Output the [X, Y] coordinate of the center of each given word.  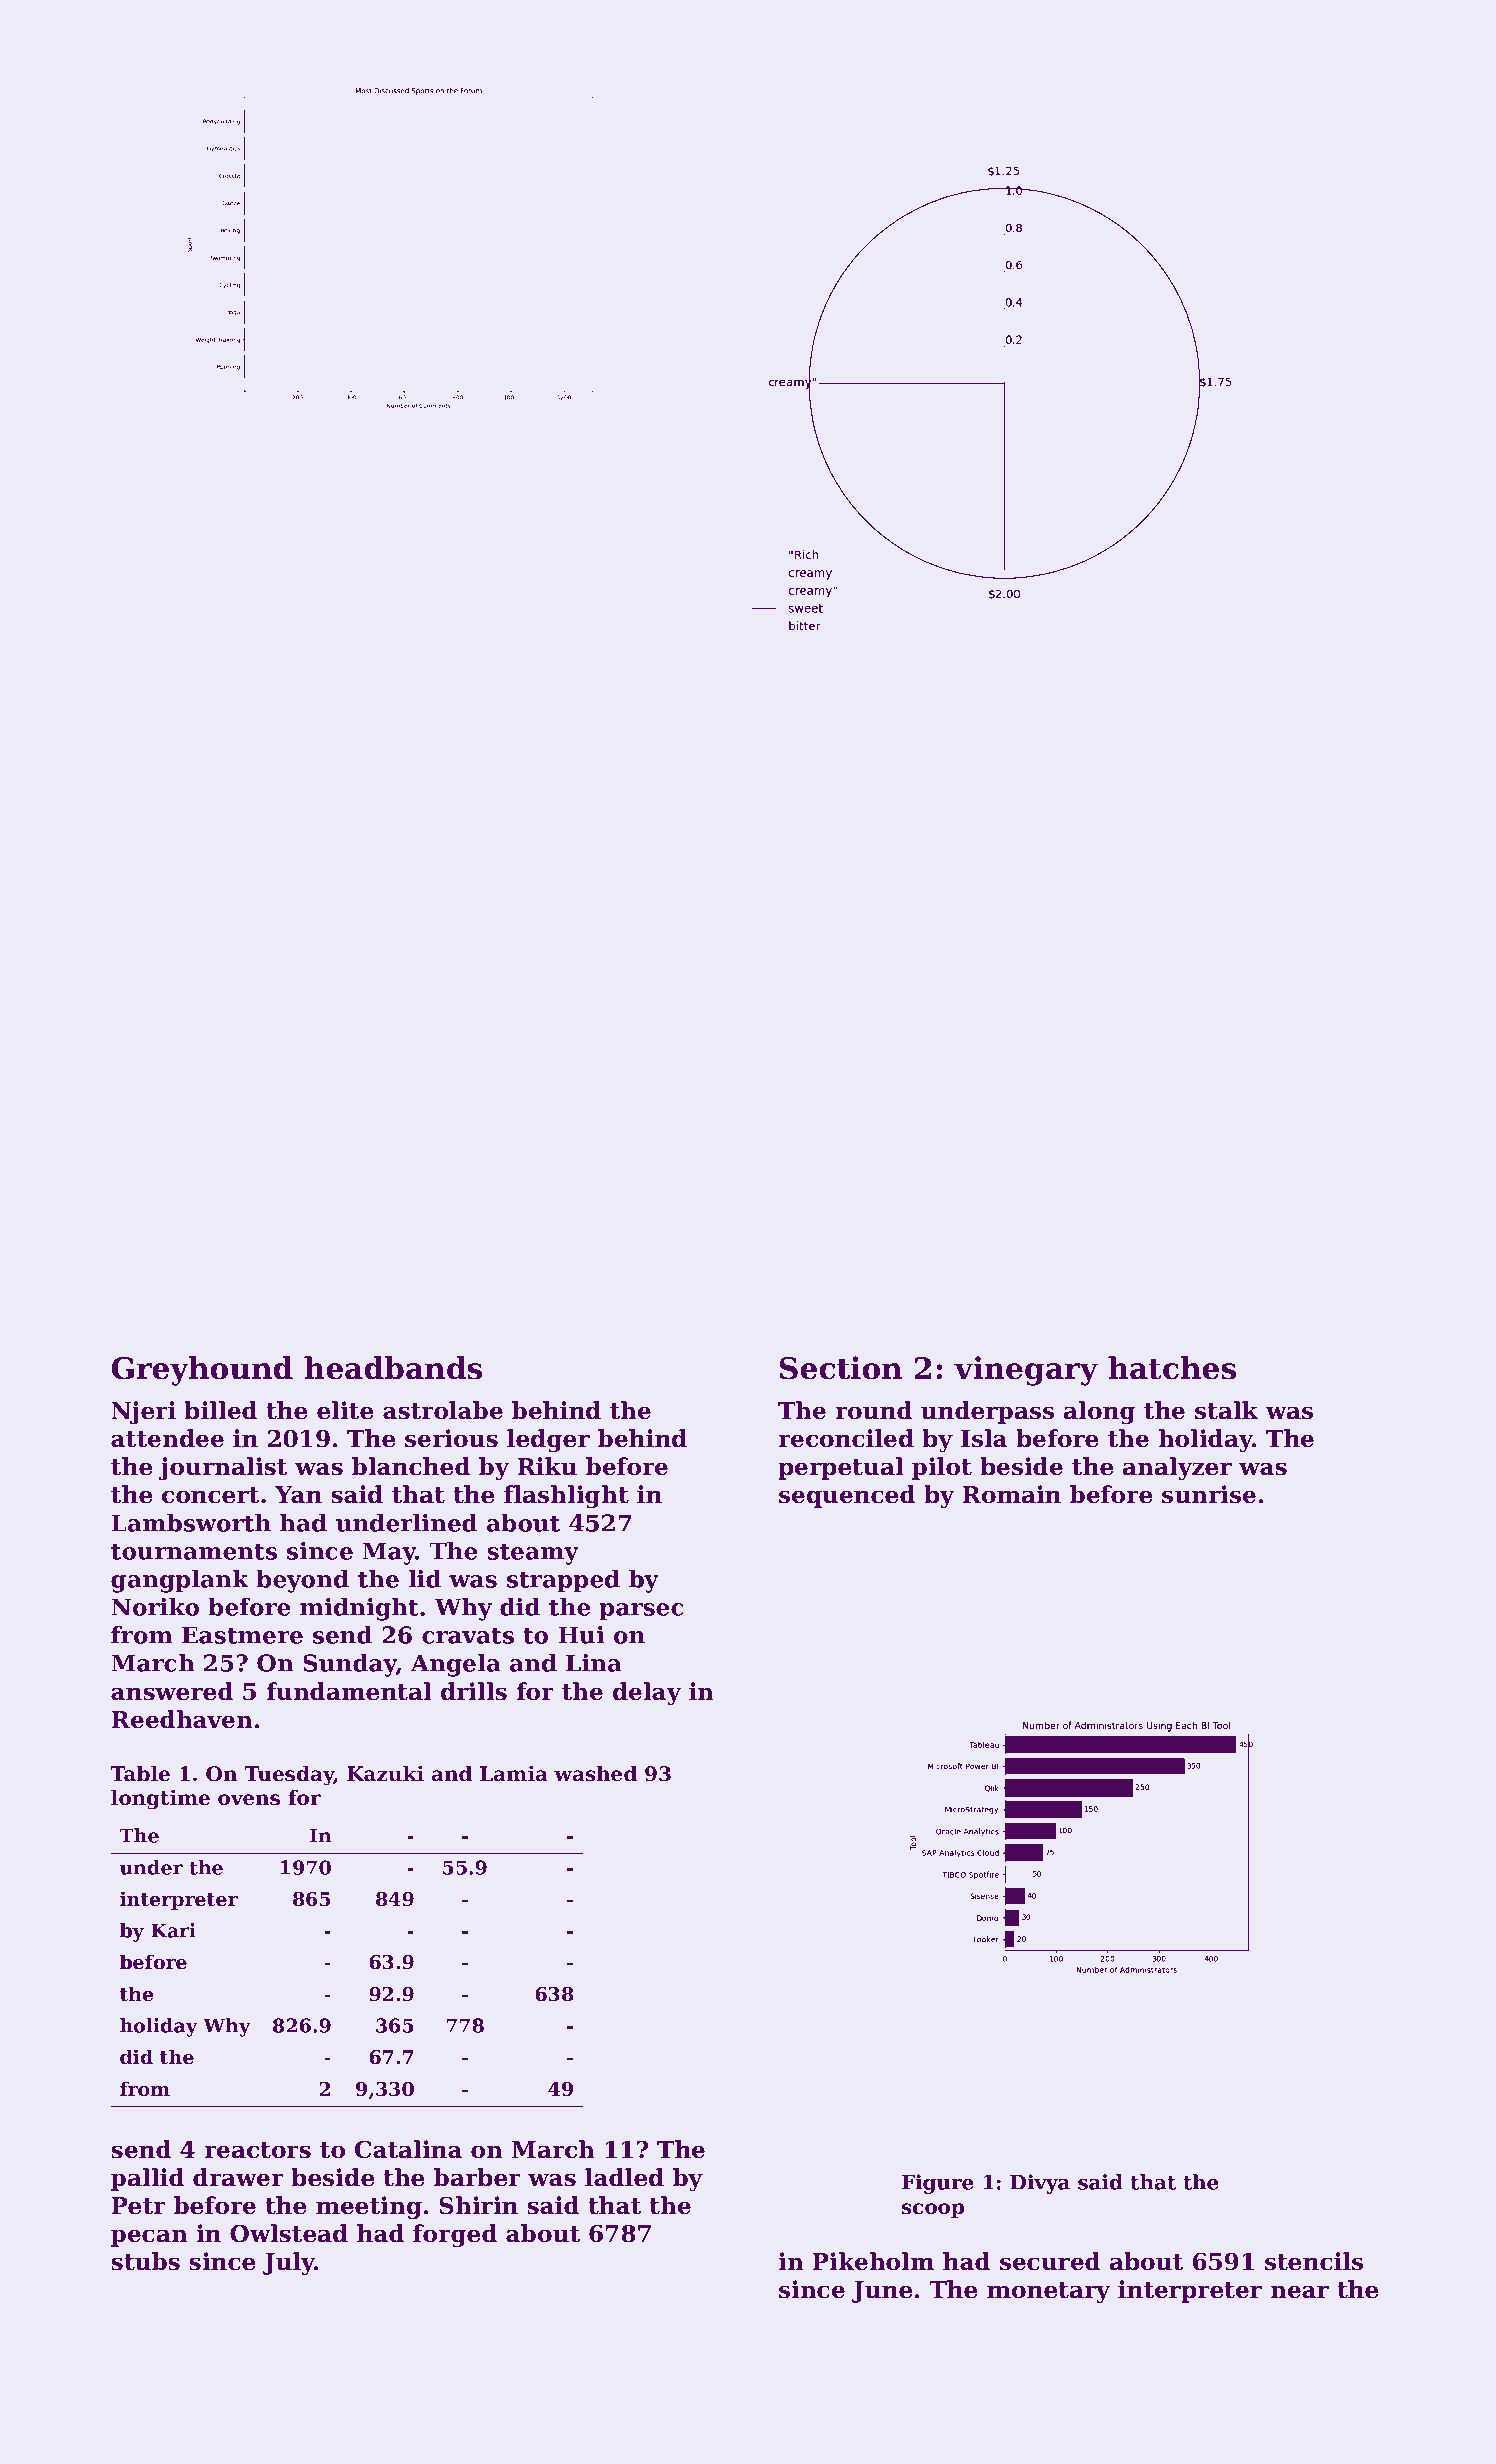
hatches [1172, 1368]
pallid [147, 2179]
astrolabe [443, 1410]
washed [595, 1774]
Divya [1040, 2184]
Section [841, 1368]
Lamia [514, 1773]
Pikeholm [873, 2261]
